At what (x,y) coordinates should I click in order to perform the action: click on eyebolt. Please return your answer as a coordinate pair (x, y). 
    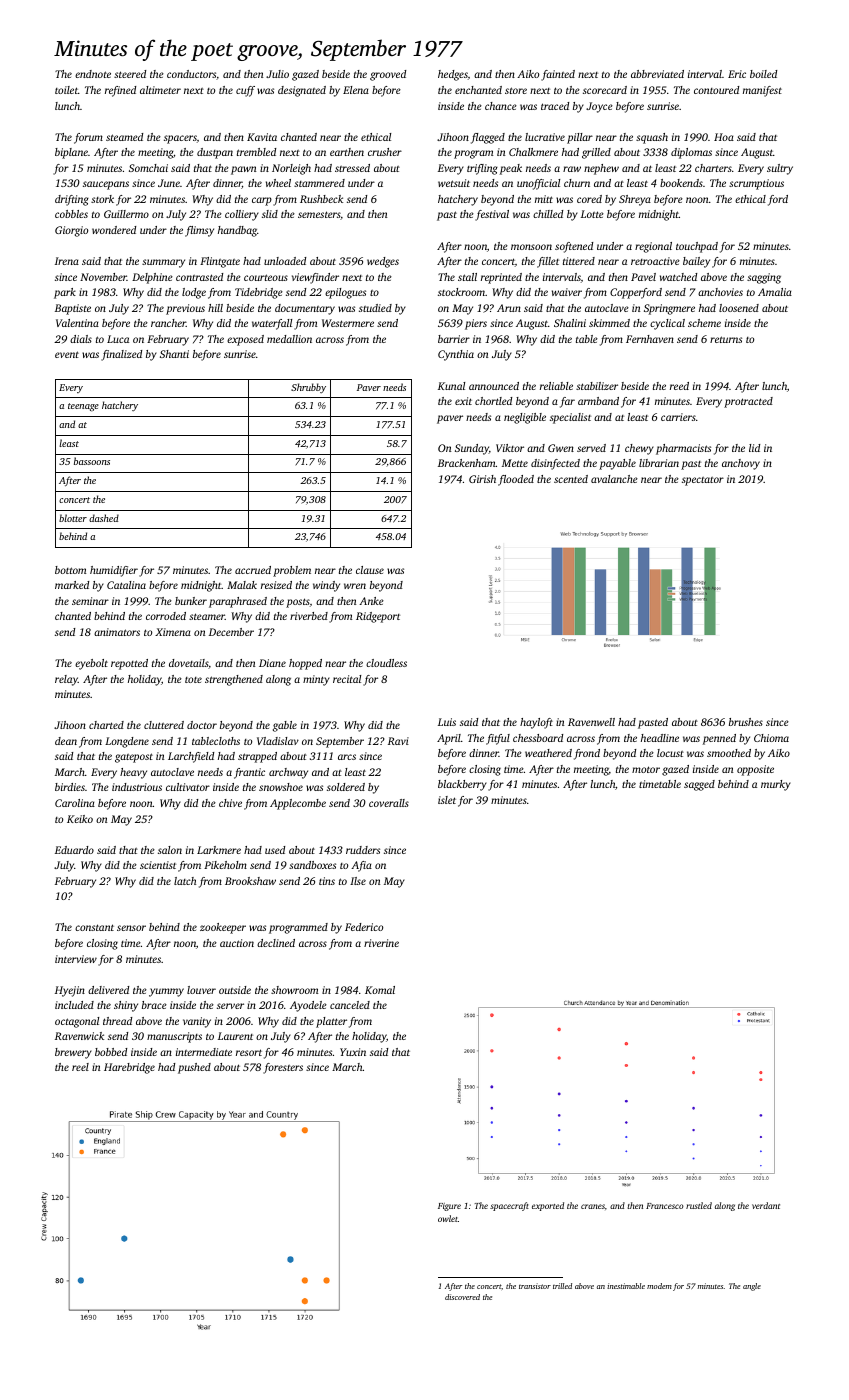
    Looking at the image, I should click on (91, 664).
